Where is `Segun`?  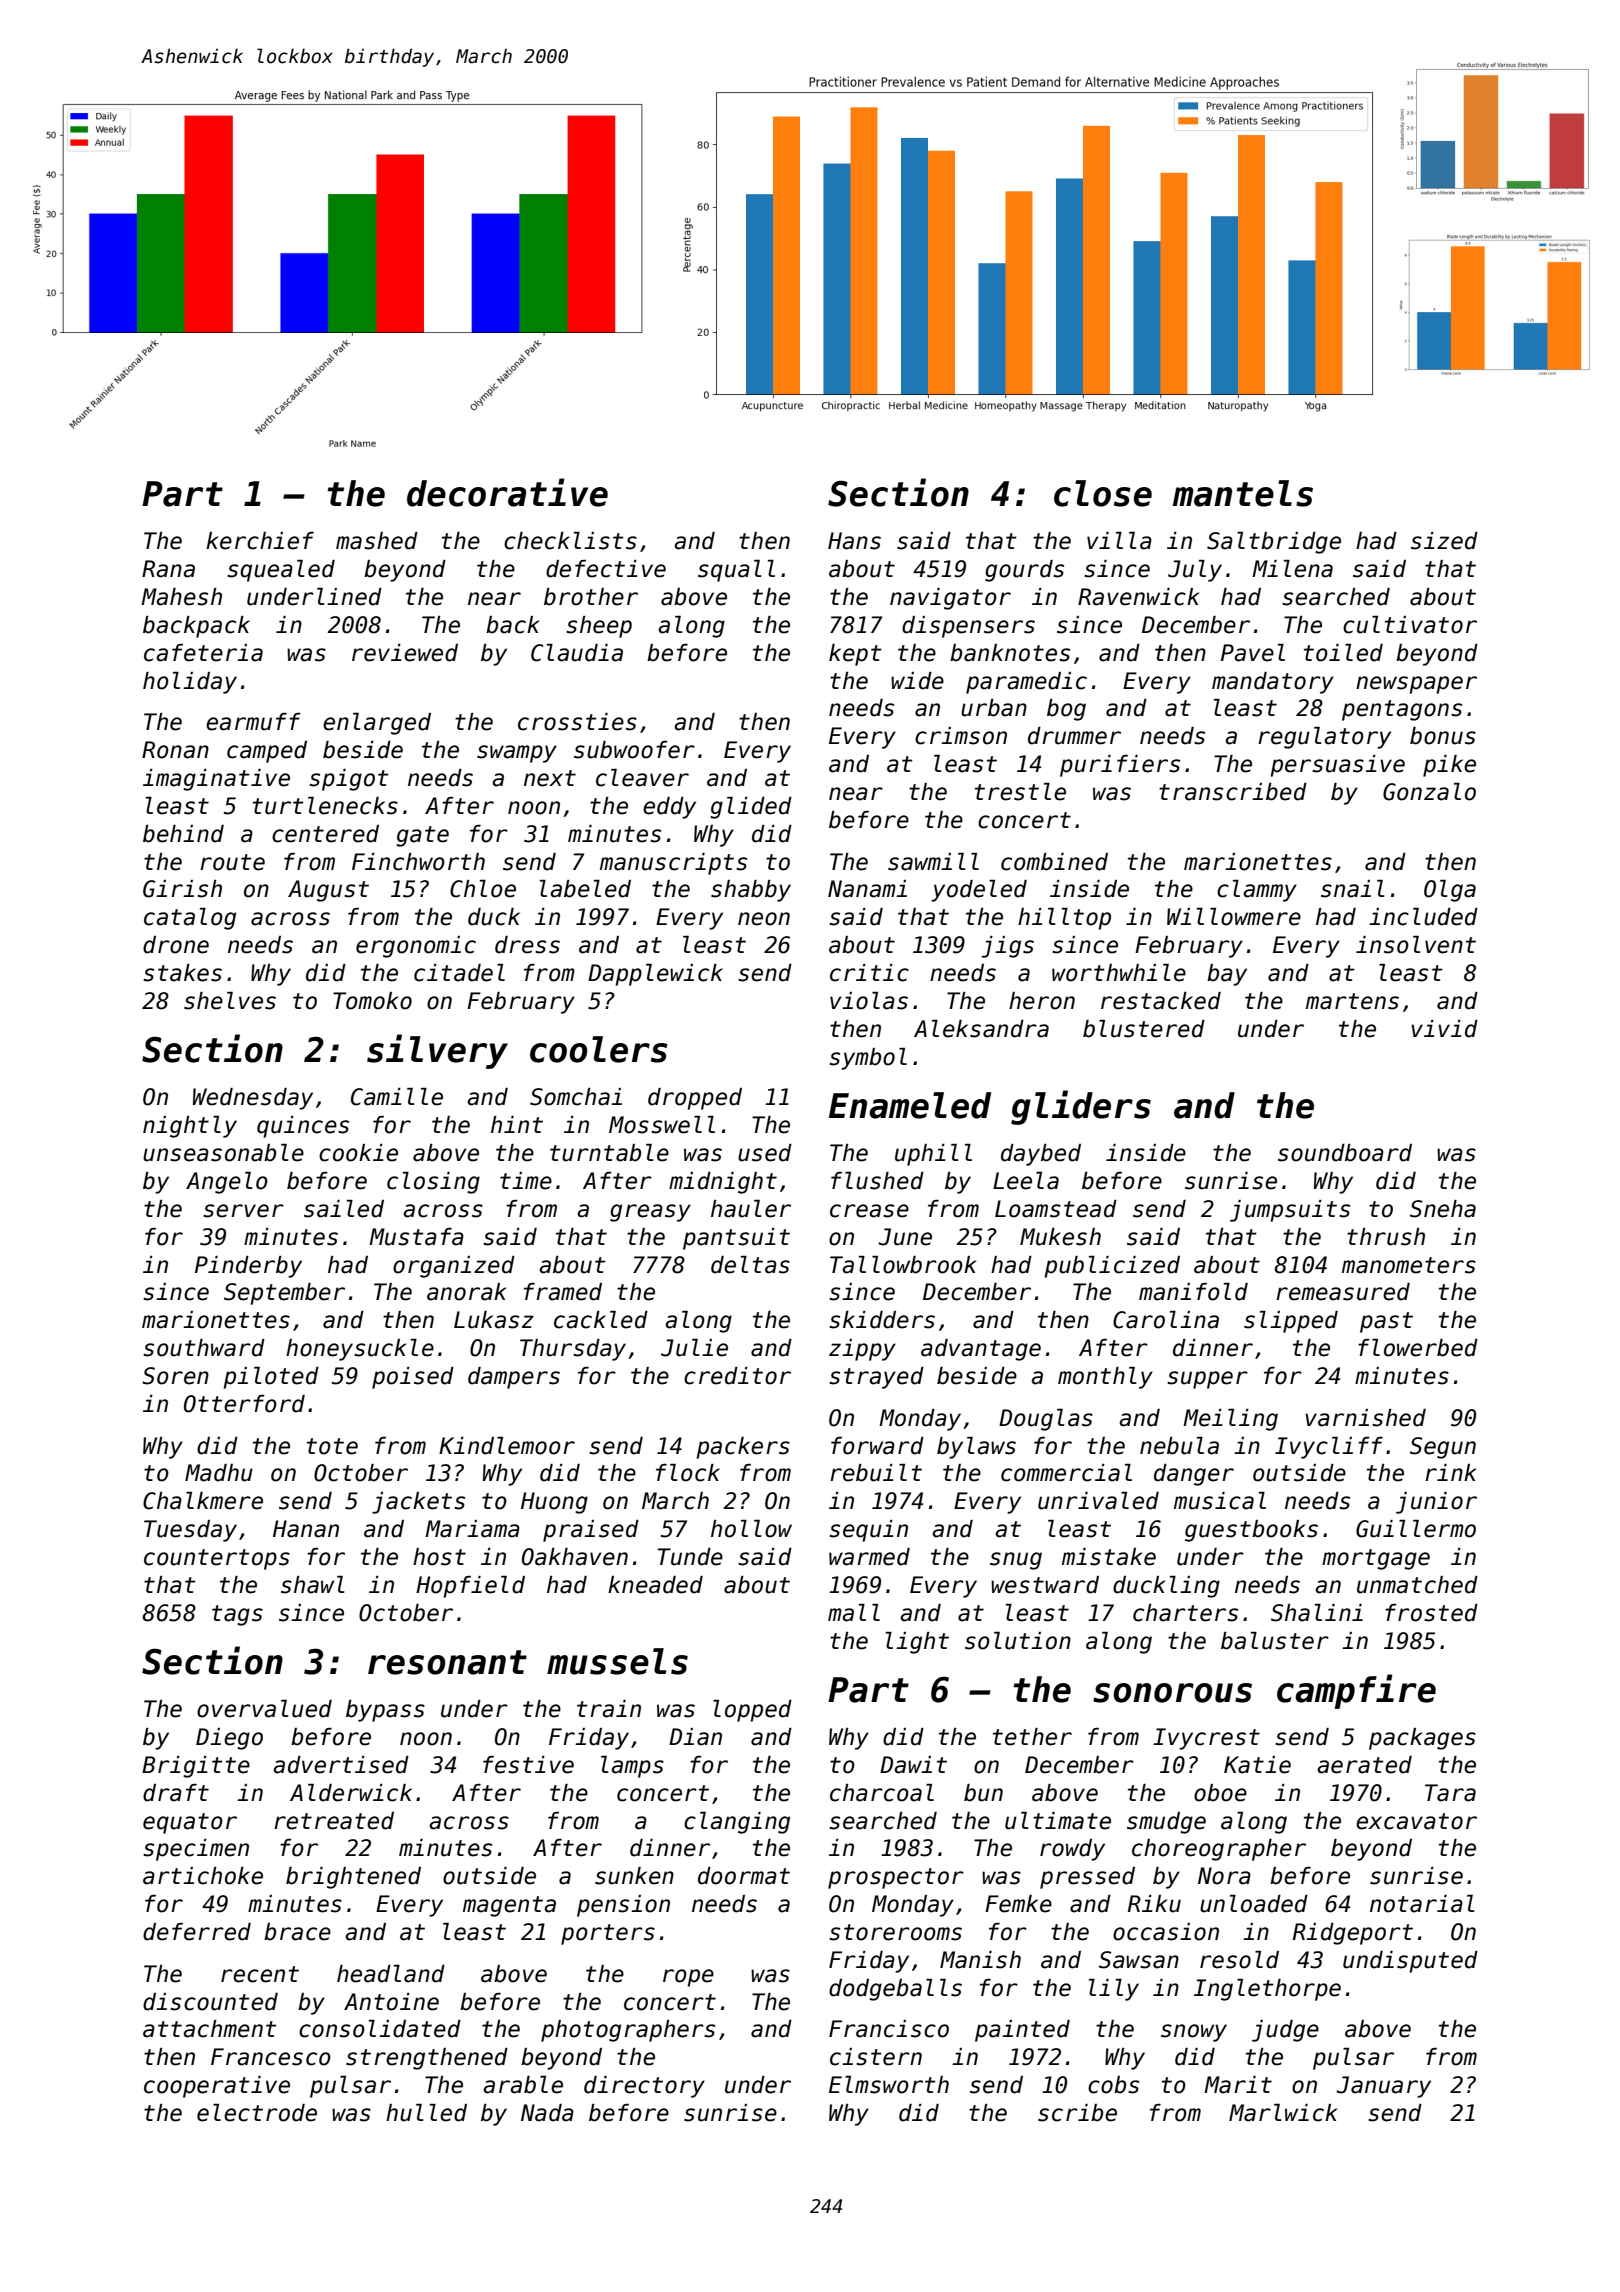 Segun is located at coordinates (1443, 1448).
